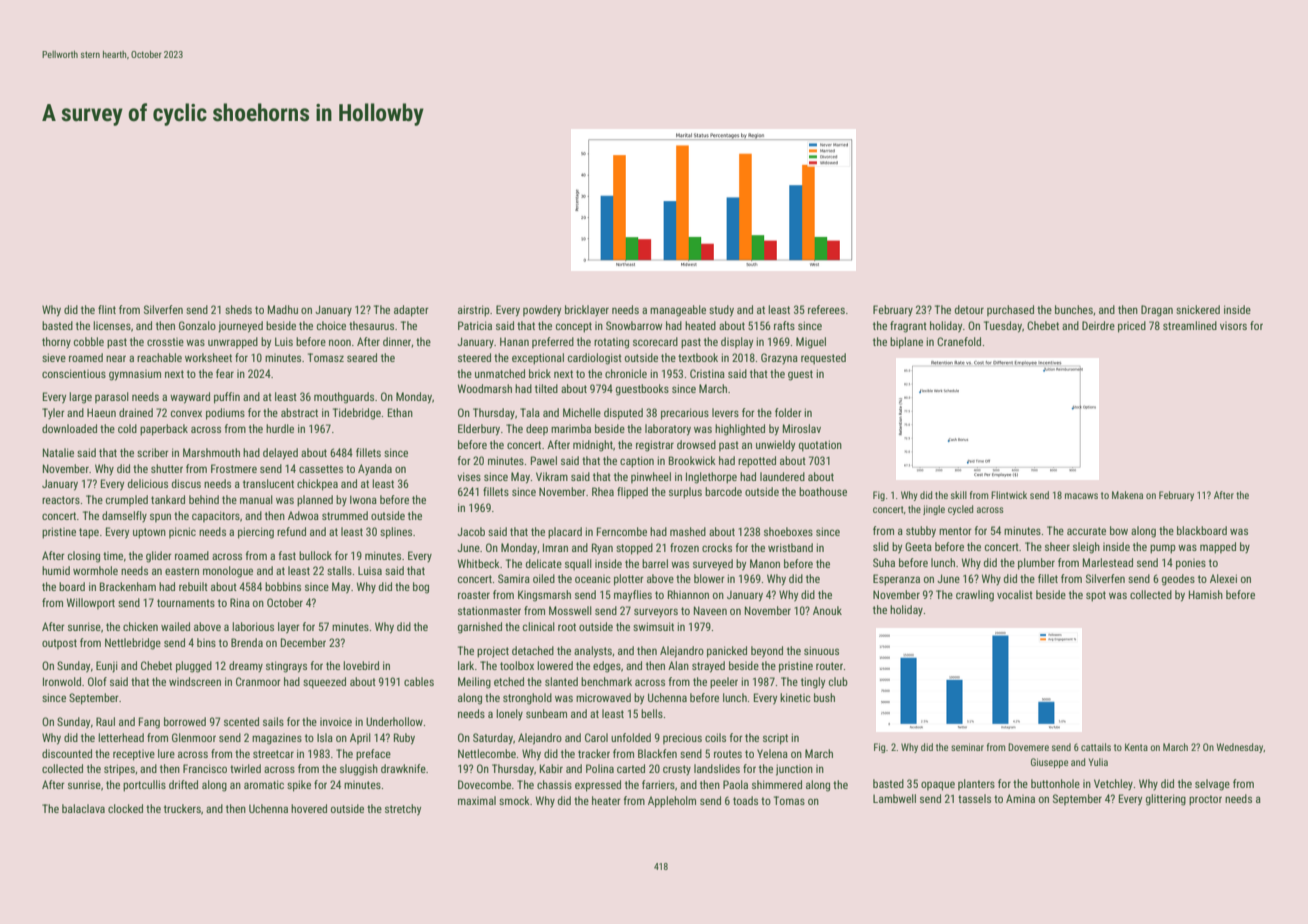 The height and width of the page is (924, 1308). Describe the element at coordinates (134, 755) in the page. I see `receptive` at that location.
